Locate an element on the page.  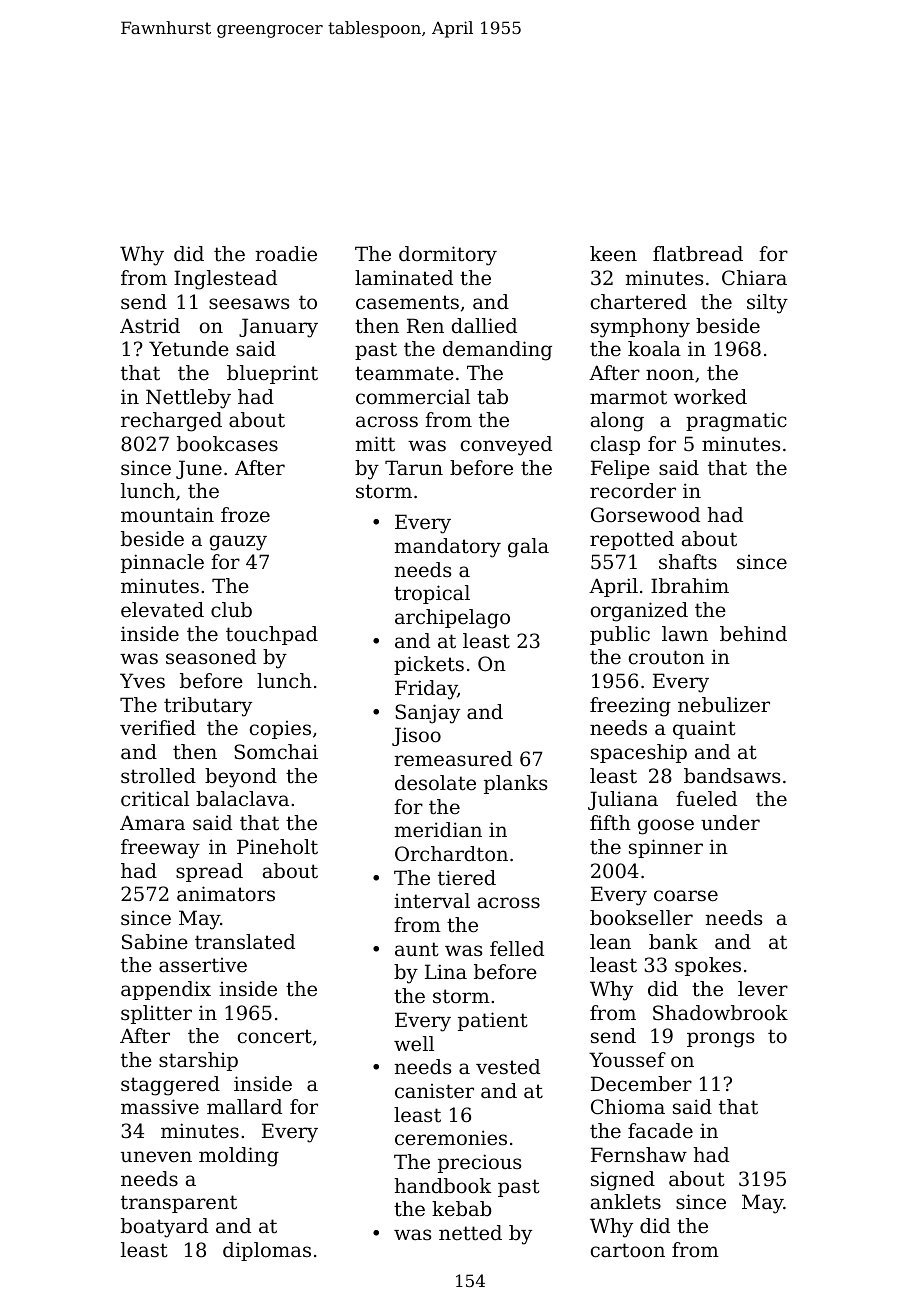
mitt is located at coordinates (375, 443).
